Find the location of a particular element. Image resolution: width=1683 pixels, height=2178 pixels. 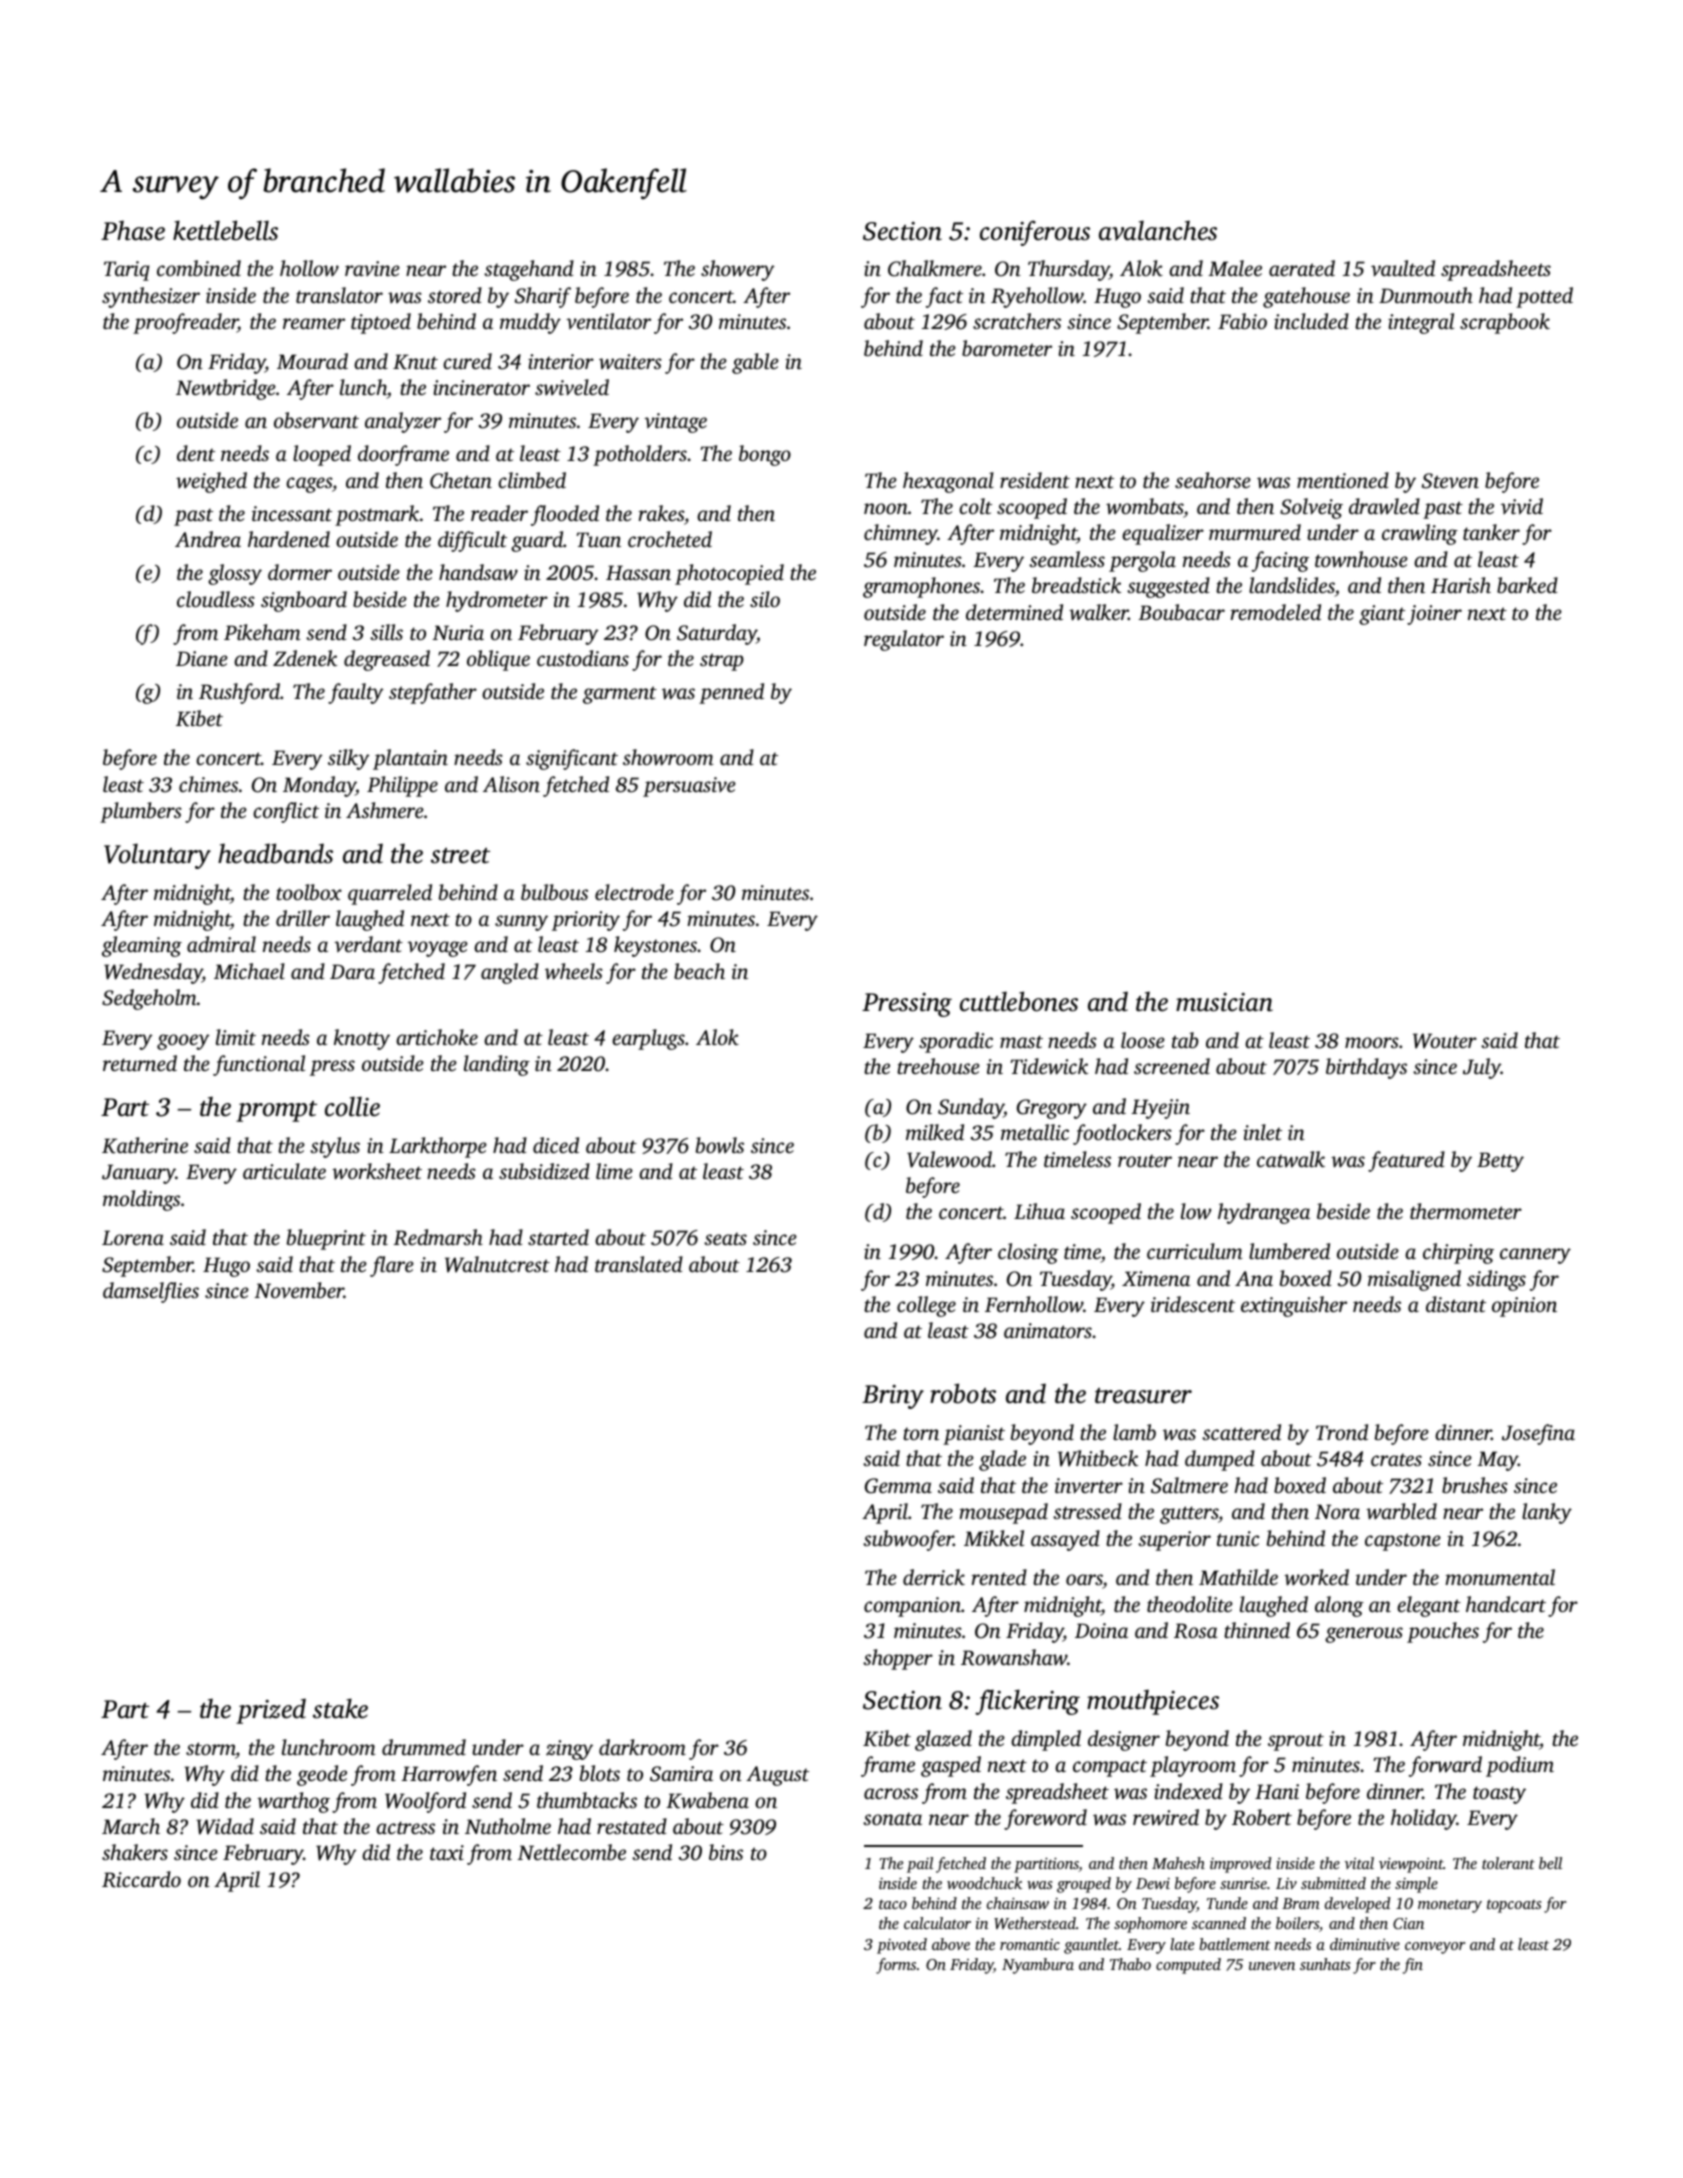

Woolford is located at coordinates (425, 1802).
